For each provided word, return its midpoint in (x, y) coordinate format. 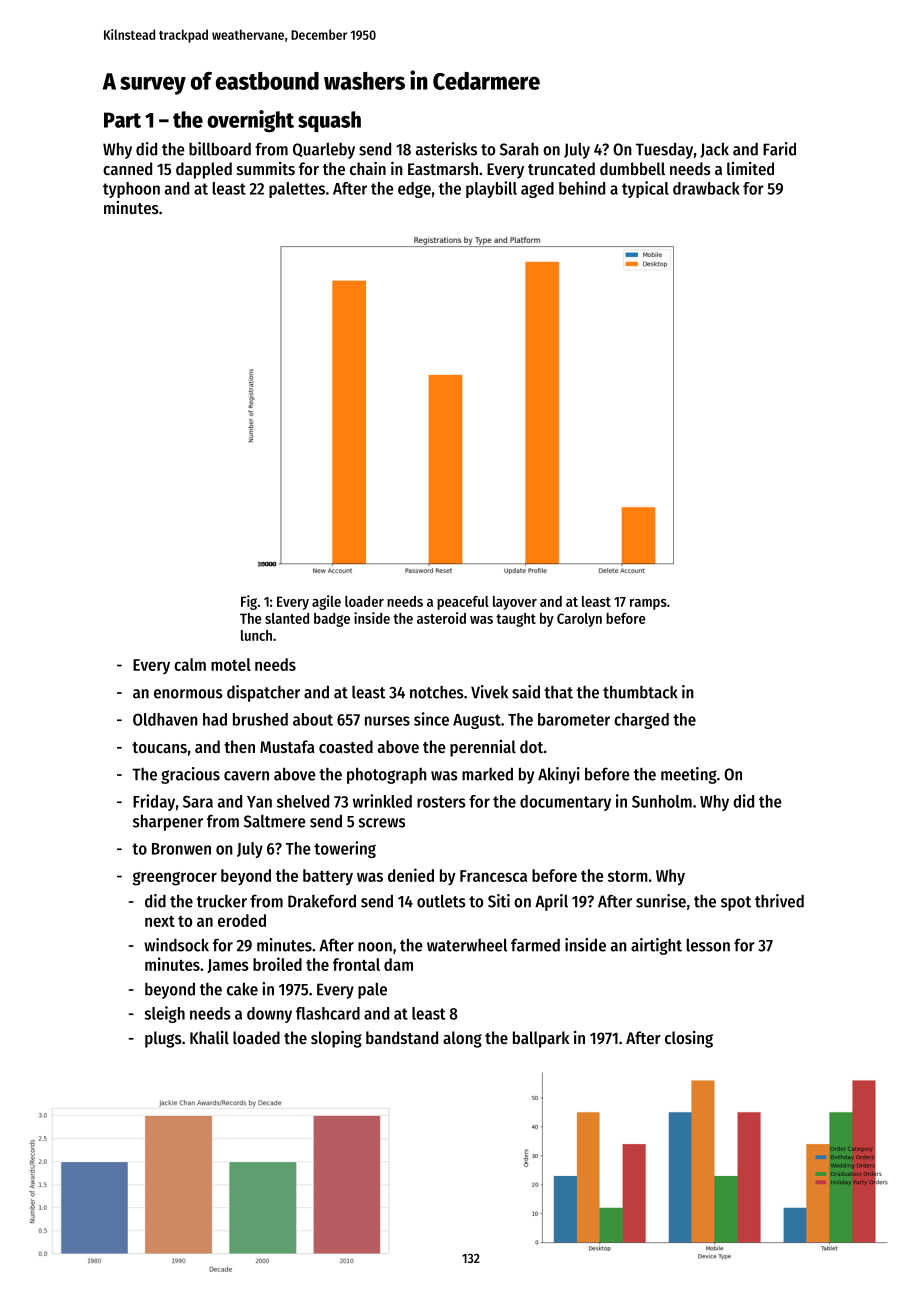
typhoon (131, 190)
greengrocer (175, 879)
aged (537, 190)
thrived (779, 901)
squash (329, 121)
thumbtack (640, 692)
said (526, 692)
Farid (779, 149)
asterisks (446, 149)
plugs (163, 1039)
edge (414, 190)
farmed (535, 945)
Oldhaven (165, 719)
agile (326, 602)
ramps (648, 604)
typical (645, 189)
